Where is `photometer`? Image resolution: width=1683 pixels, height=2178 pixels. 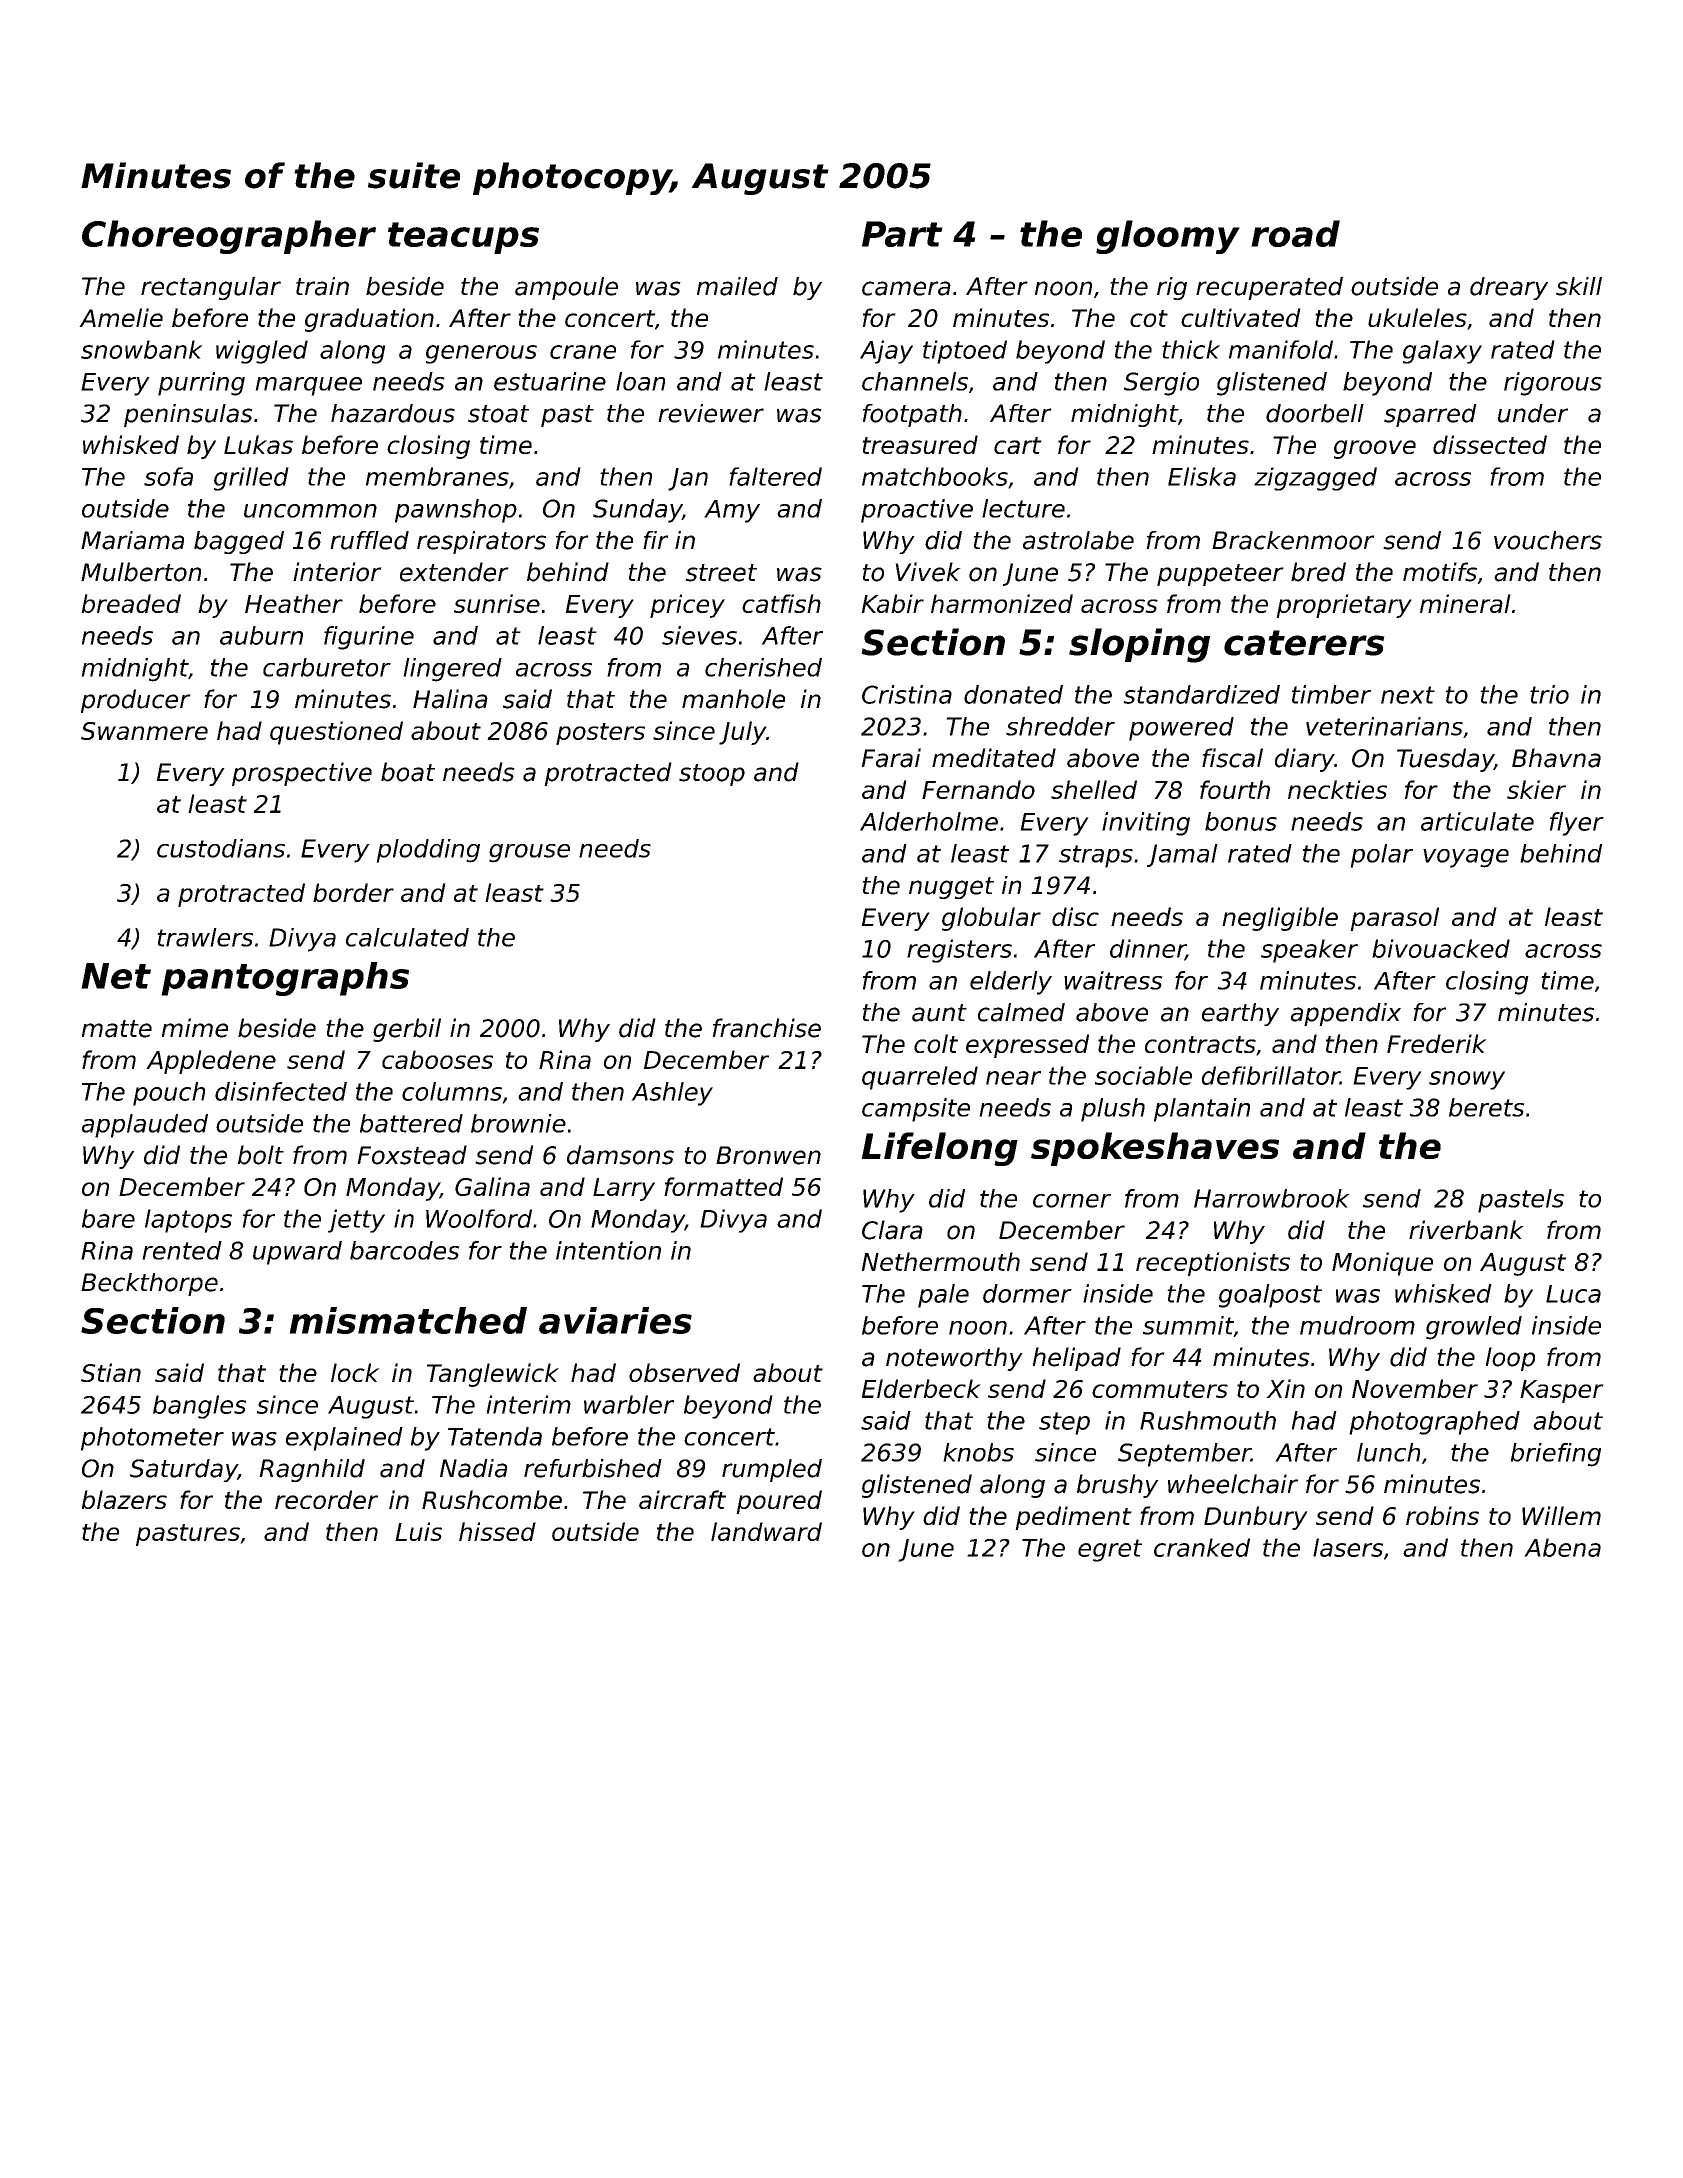 photometer is located at coordinates (152, 1439).
